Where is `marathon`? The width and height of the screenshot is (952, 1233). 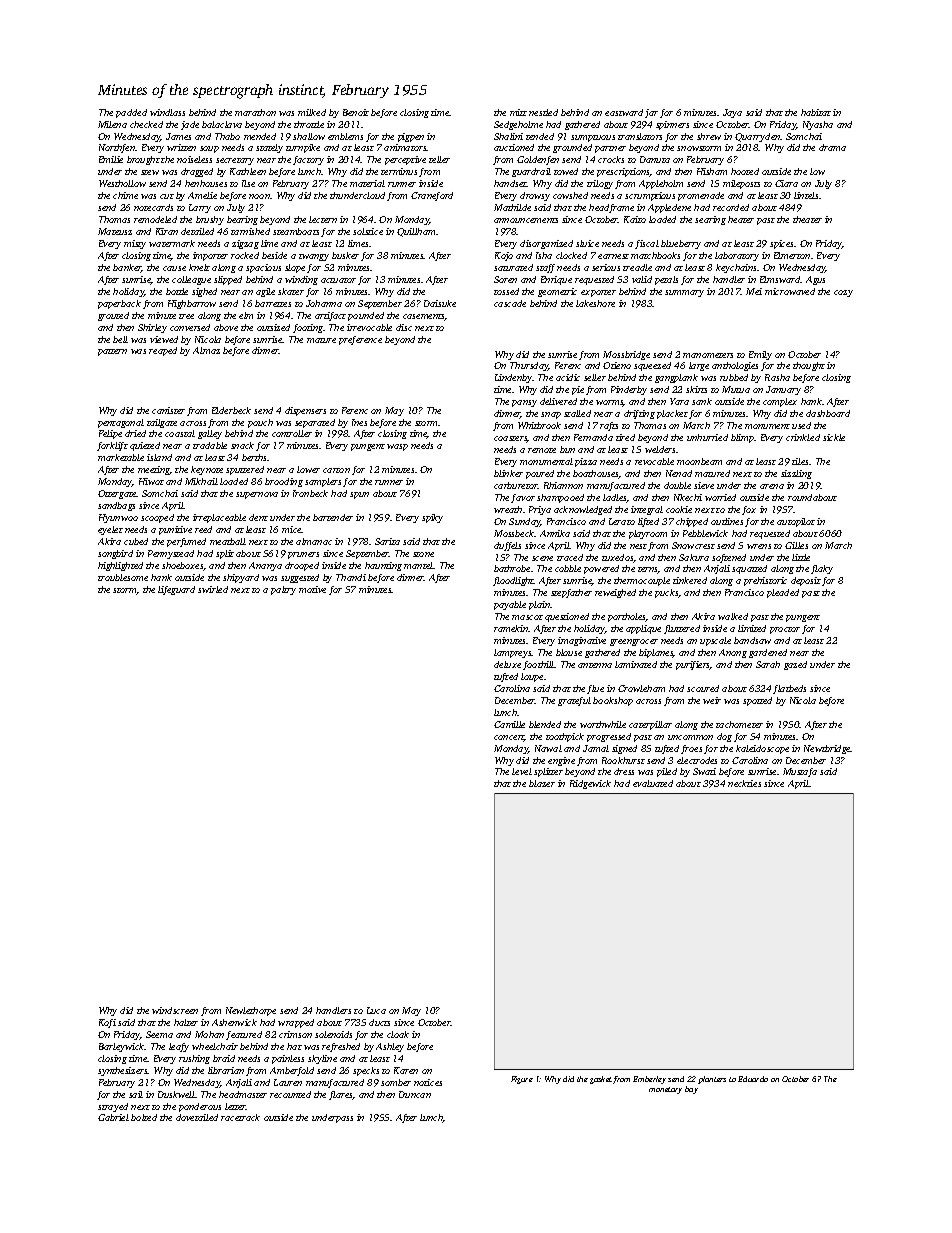 marathon is located at coordinates (255, 112).
